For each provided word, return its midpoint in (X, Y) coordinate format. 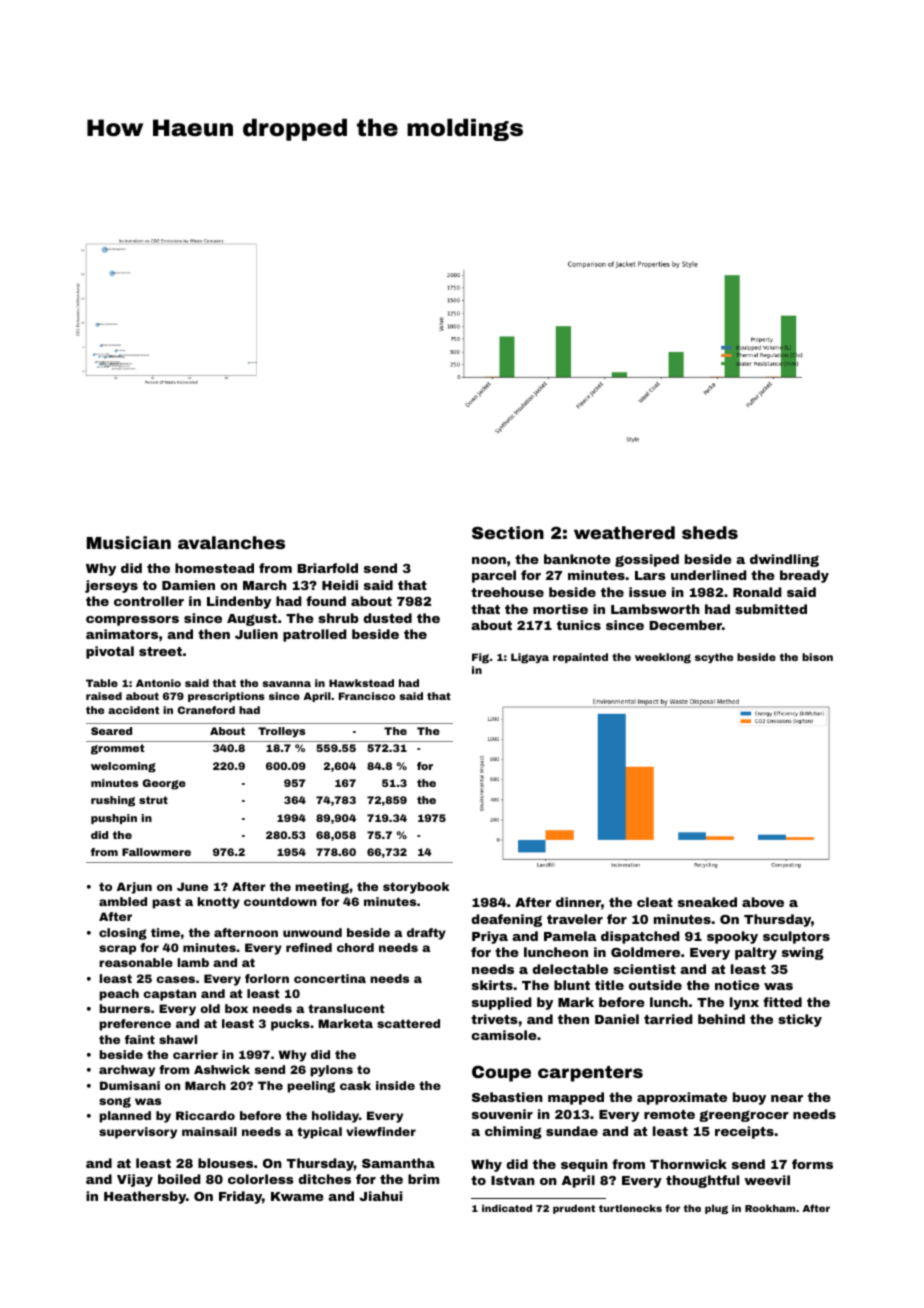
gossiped (647, 560)
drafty (426, 934)
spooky (732, 937)
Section (508, 532)
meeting (322, 888)
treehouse (507, 592)
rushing (113, 801)
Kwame (297, 1196)
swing (803, 953)
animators (122, 634)
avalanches (231, 542)
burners (124, 1008)
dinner (578, 902)
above (763, 902)
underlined (709, 575)
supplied (502, 1003)
